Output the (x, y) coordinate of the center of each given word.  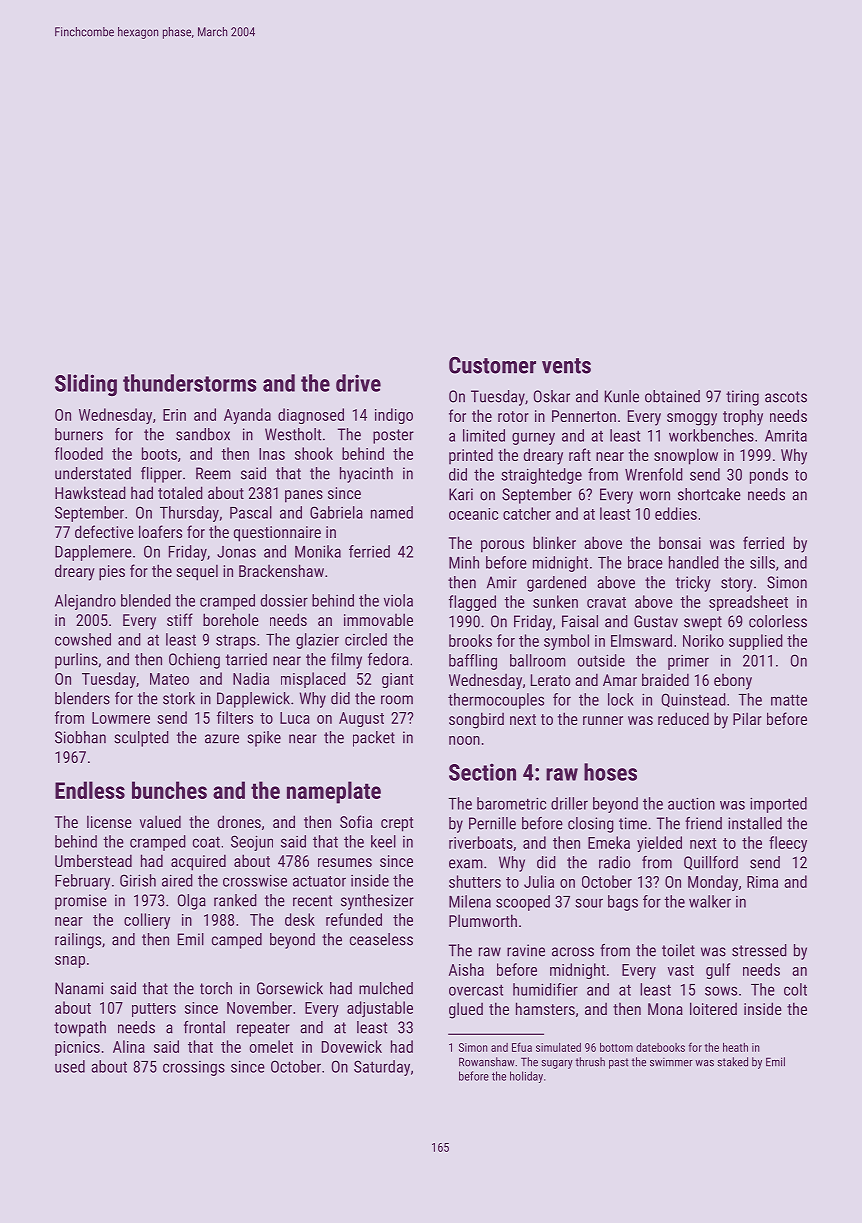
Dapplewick (253, 700)
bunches (169, 790)
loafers (160, 531)
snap (70, 962)
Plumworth (483, 920)
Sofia (356, 821)
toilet (678, 950)
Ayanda (247, 416)
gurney (533, 438)
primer (688, 662)
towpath (80, 1029)
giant (397, 680)
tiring (742, 398)
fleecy (788, 844)
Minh (464, 562)
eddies (676, 513)
